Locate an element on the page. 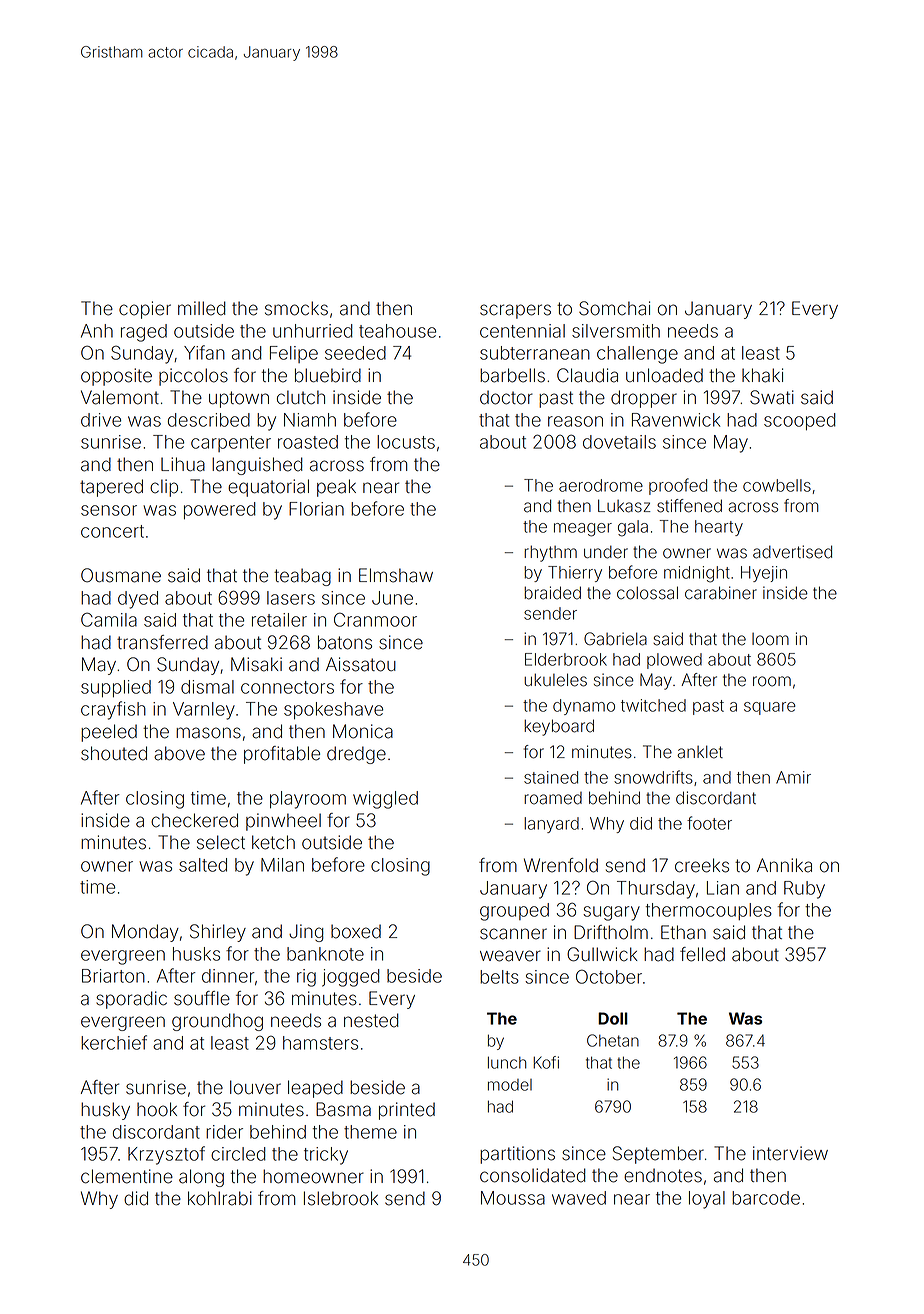 The width and height of the image is (924, 1314). Shirley is located at coordinates (218, 933).
